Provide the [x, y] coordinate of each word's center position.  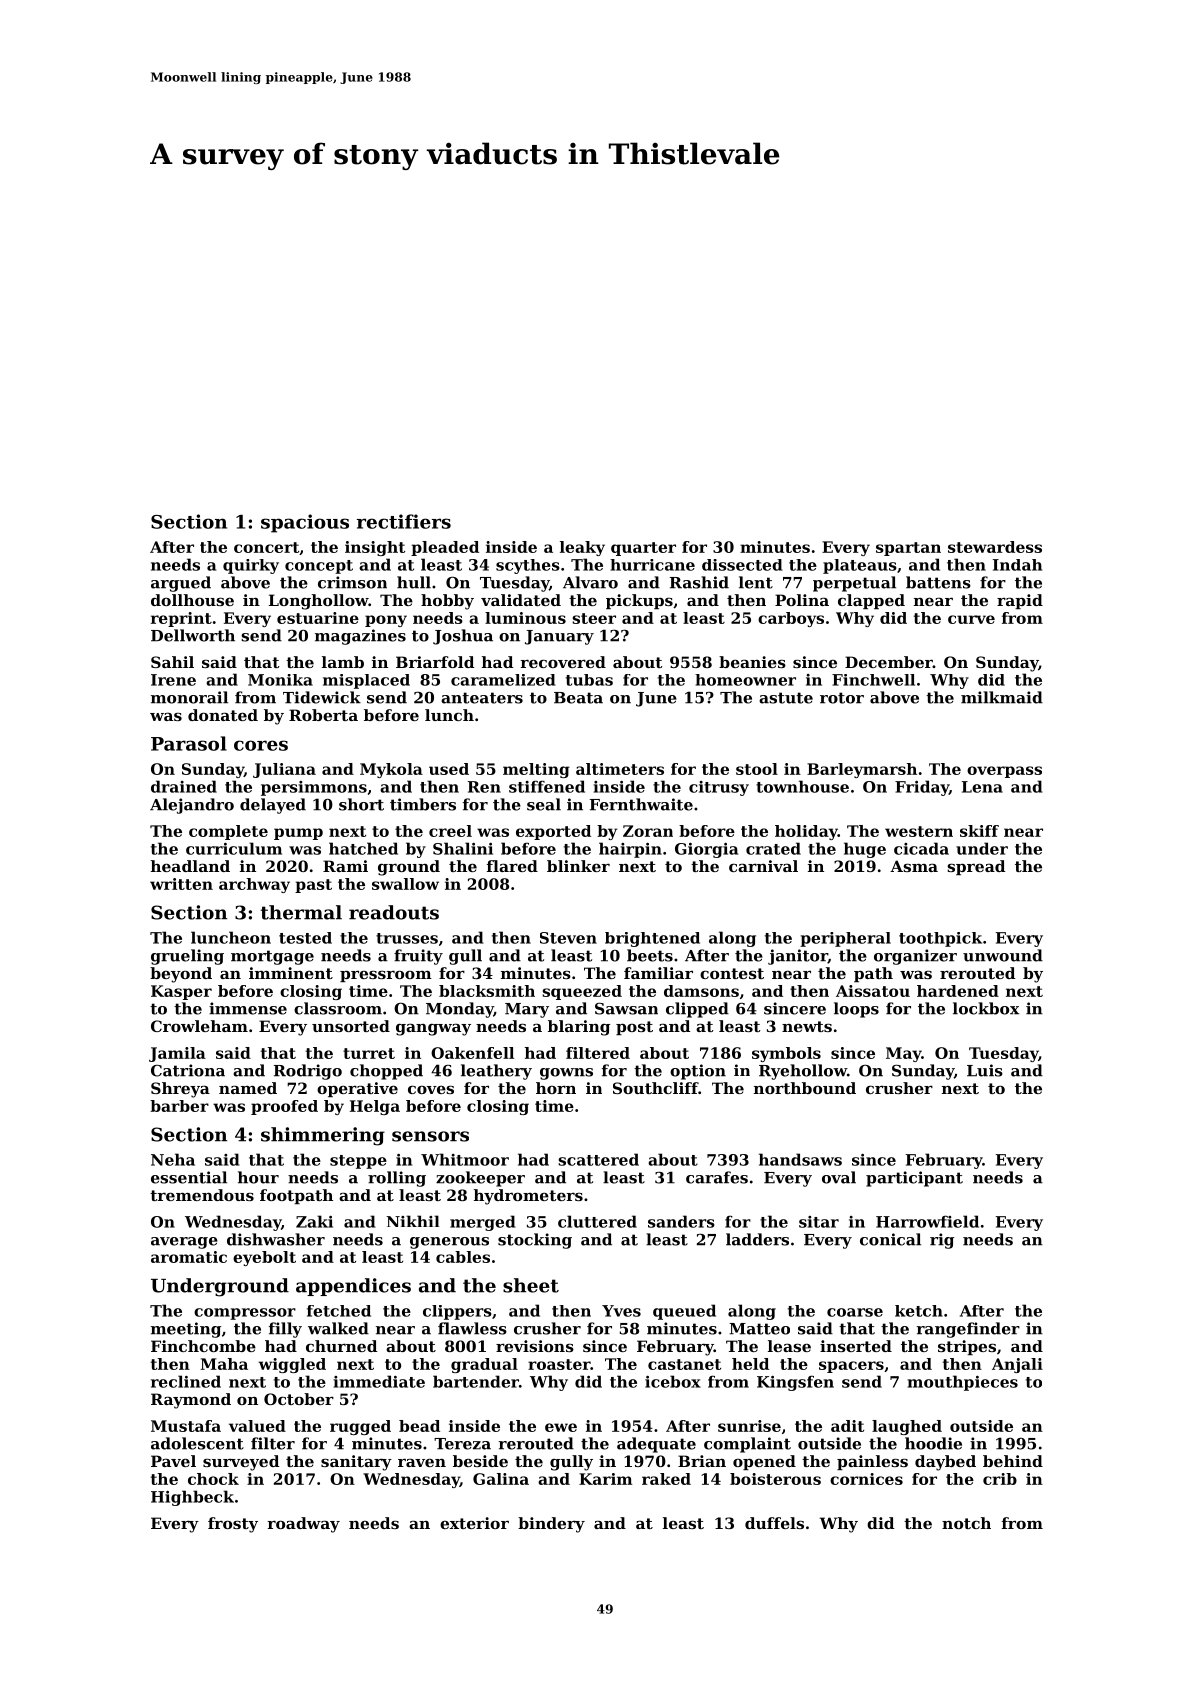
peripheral [845, 939]
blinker [578, 866]
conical [890, 1239]
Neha [173, 1159]
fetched [339, 1311]
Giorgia [706, 850]
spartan [908, 549]
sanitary [356, 1463]
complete [228, 832]
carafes [717, 1177]
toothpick [940, 939]
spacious [305, 523]
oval [839, 1177]
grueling [187, 957]
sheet [531, 1285]
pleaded [445, 548]
